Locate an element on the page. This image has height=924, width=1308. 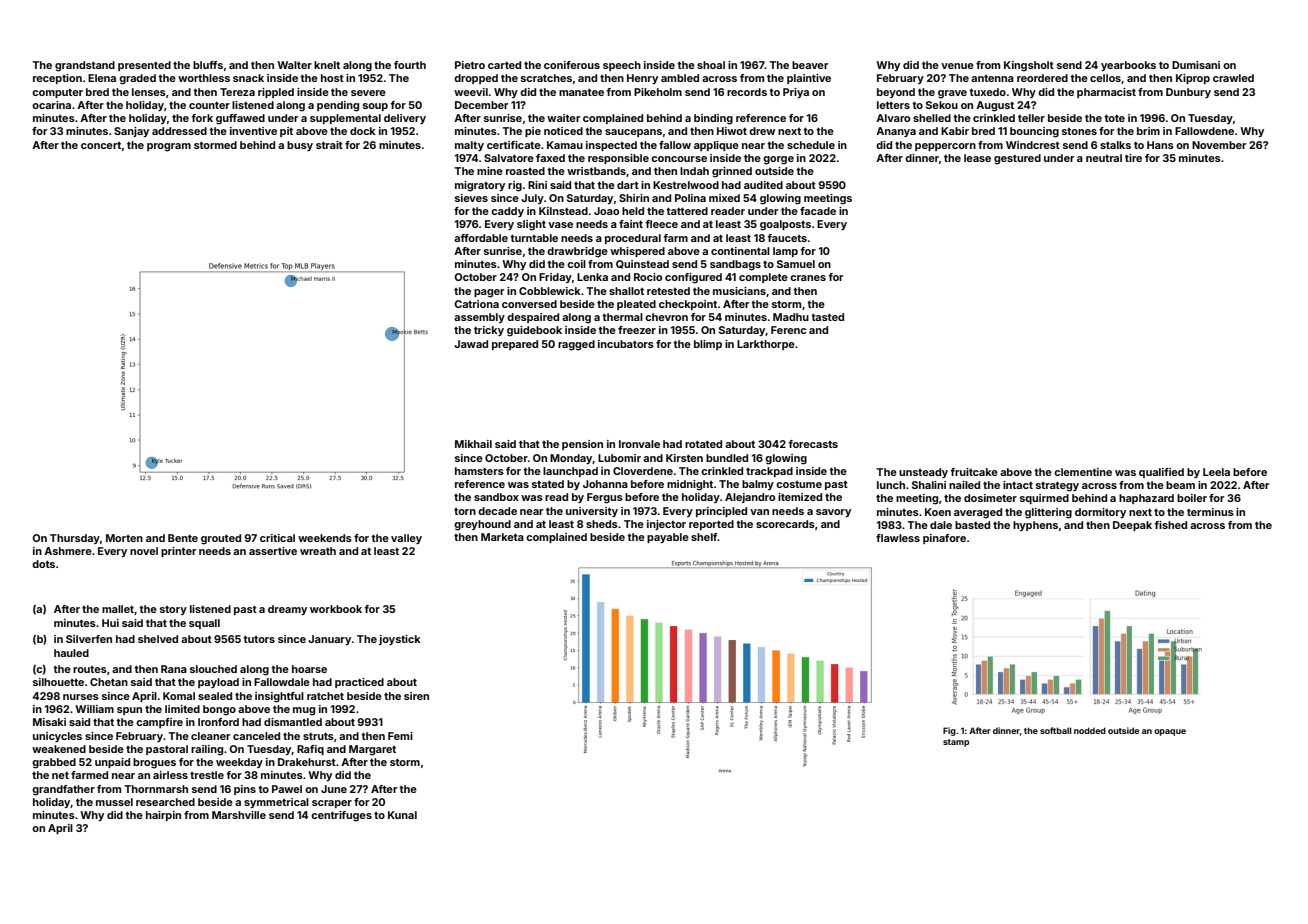
siren is located at coordinates (416, 696).
